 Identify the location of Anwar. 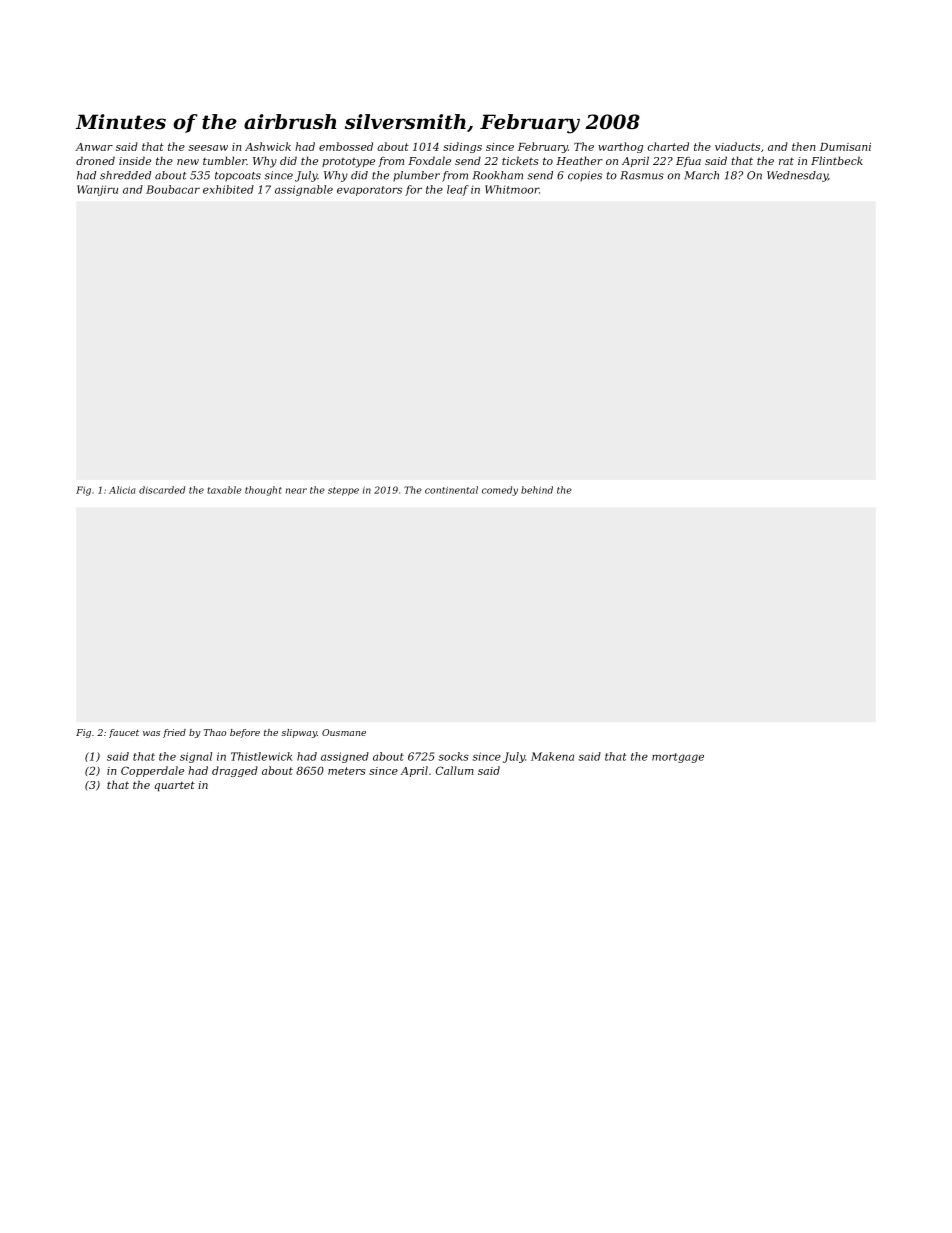
(94, 147).
